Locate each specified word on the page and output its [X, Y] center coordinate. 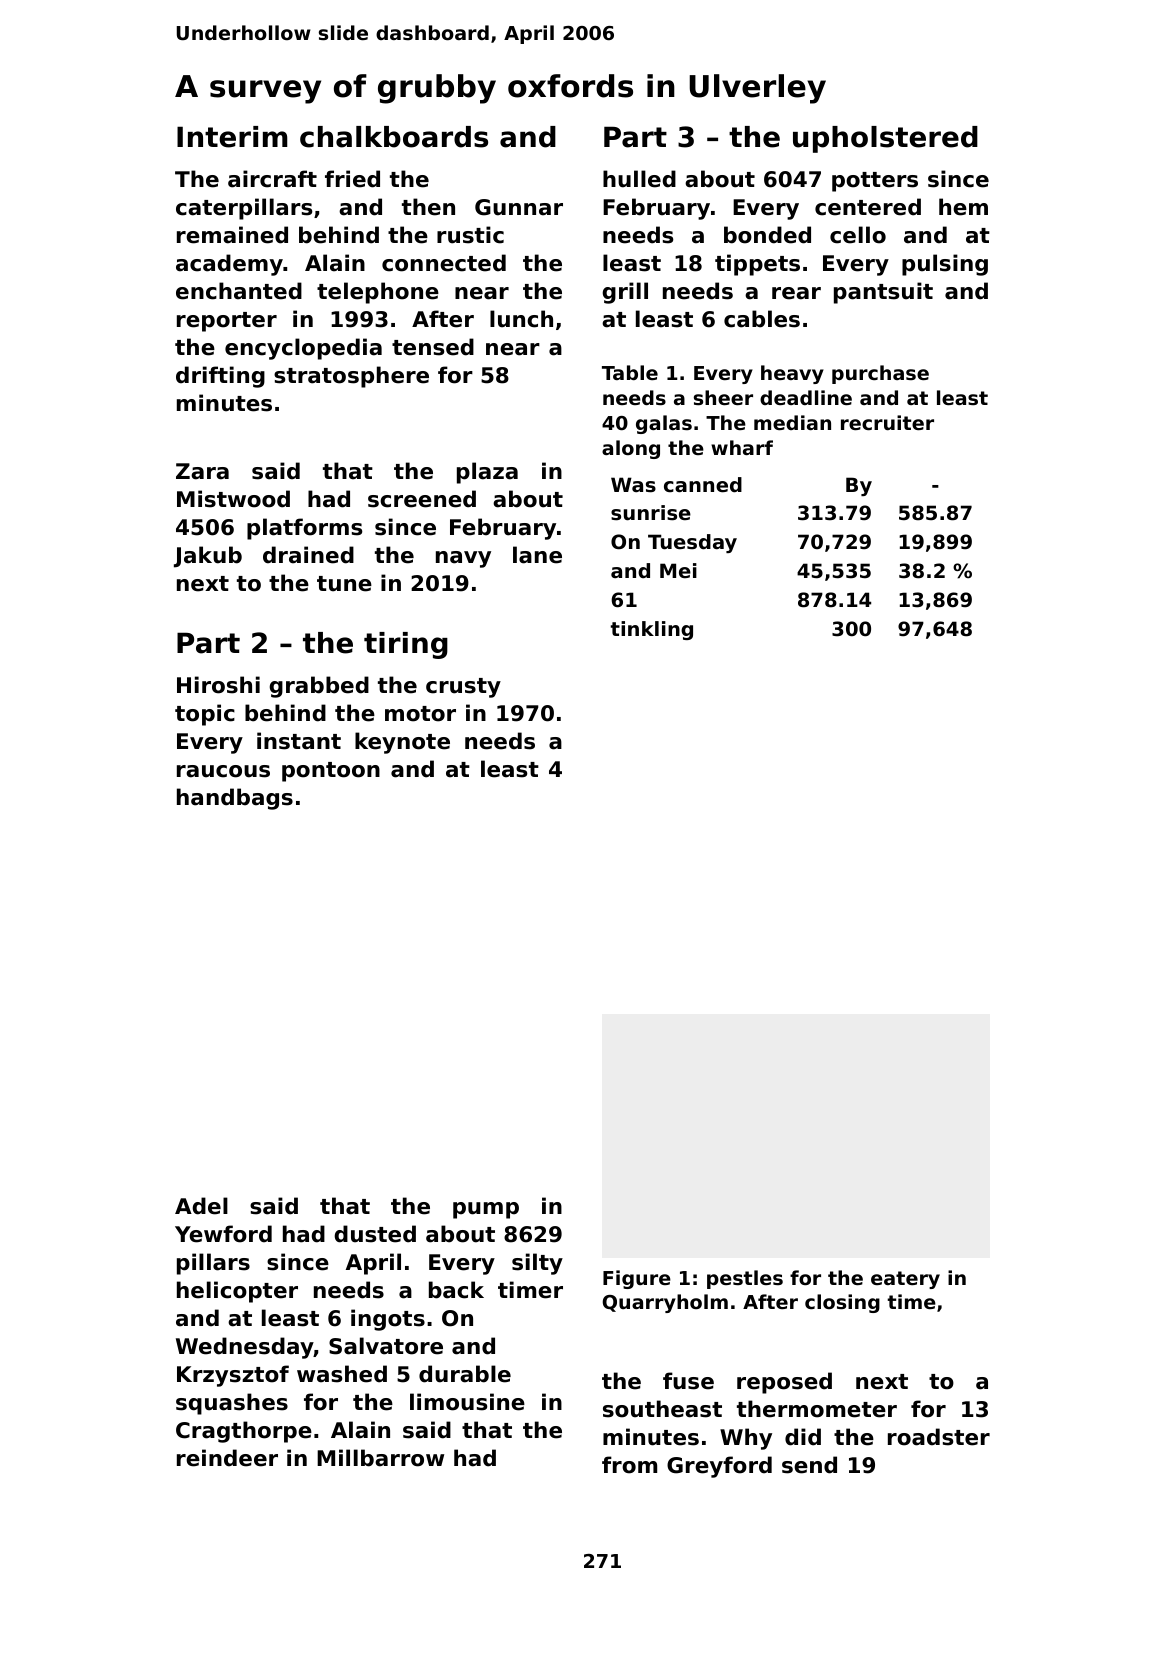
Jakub [208, 557]
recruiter [887, 422]
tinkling [652, 630]
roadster [939, 1437]
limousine [467, 1402]
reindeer [227, 1458]
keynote [402, 743]
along [631, 449]
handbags [235, 799]
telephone [378, 293]
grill [625, 293]
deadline [806, 397]
